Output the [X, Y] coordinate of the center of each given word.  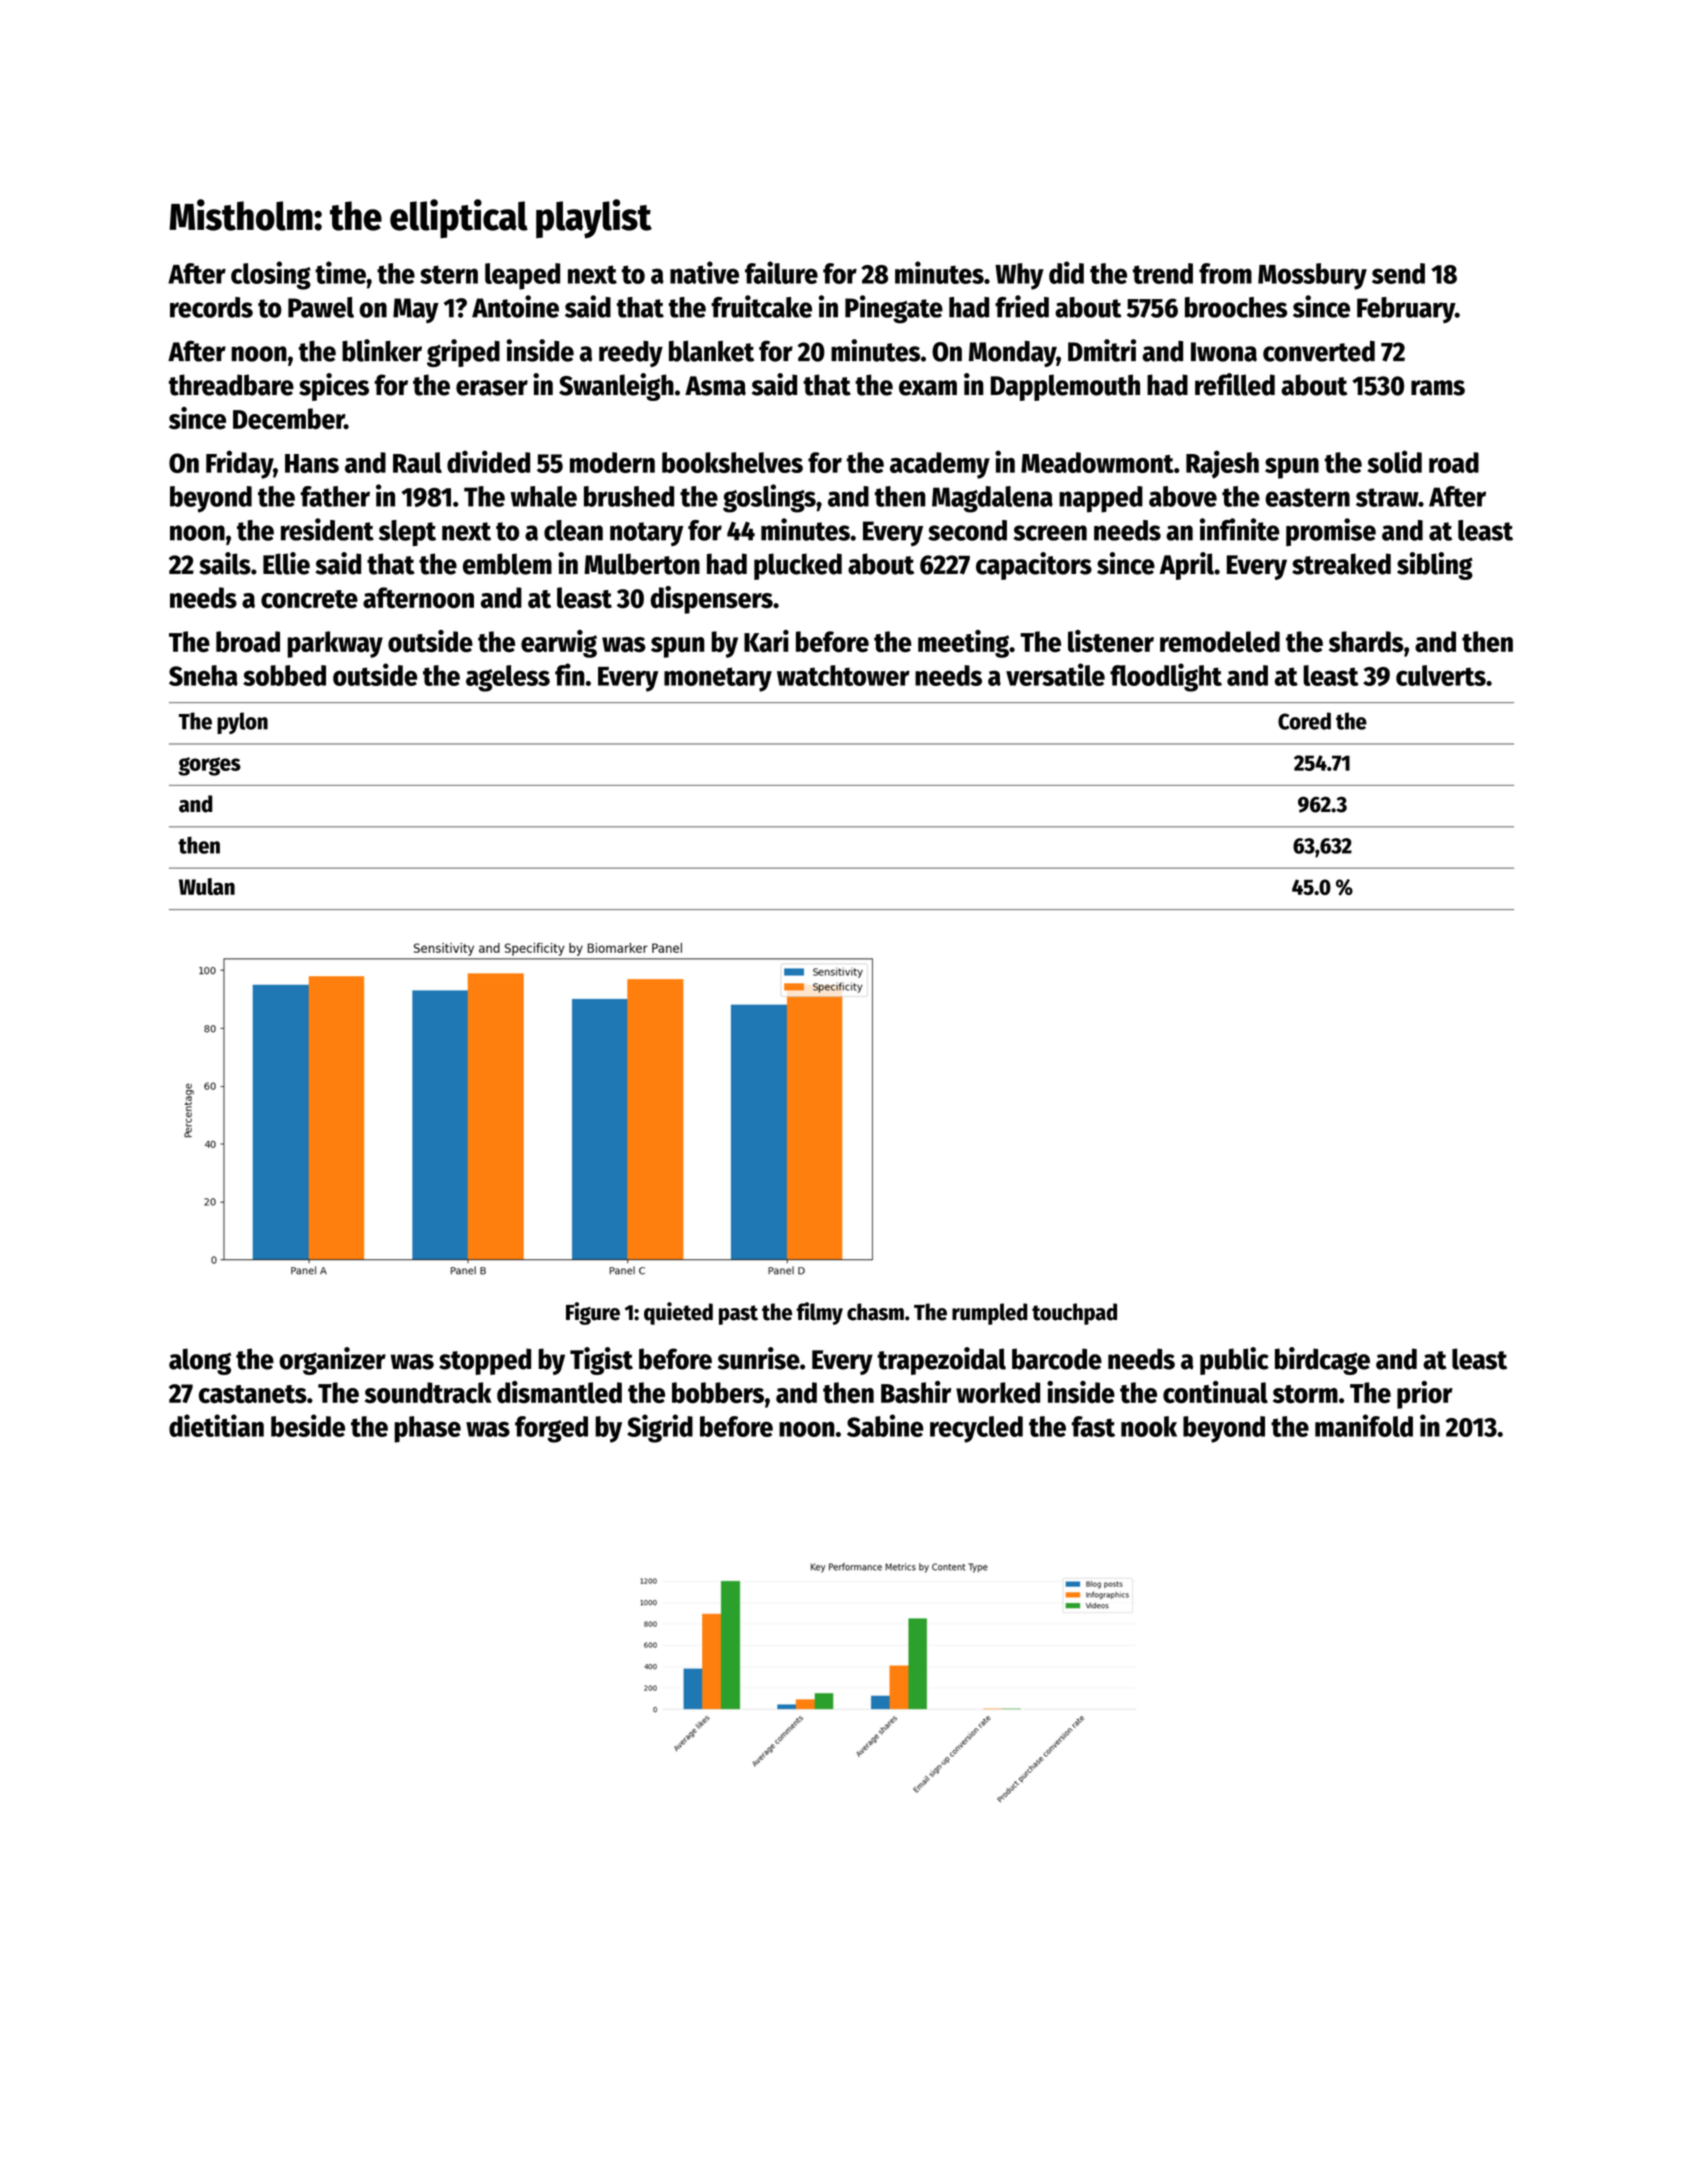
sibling [1435, 566]
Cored [1304, 721]
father [335, 496]
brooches [1236, 307]
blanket [711, 351]
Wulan [207, 886]
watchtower [843, 675]
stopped [485, 1361]
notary [646, 534]
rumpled [989, 1314]
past [738, 1315]
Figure [593, 1313]
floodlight [1166, 677]
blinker [382, 350]
